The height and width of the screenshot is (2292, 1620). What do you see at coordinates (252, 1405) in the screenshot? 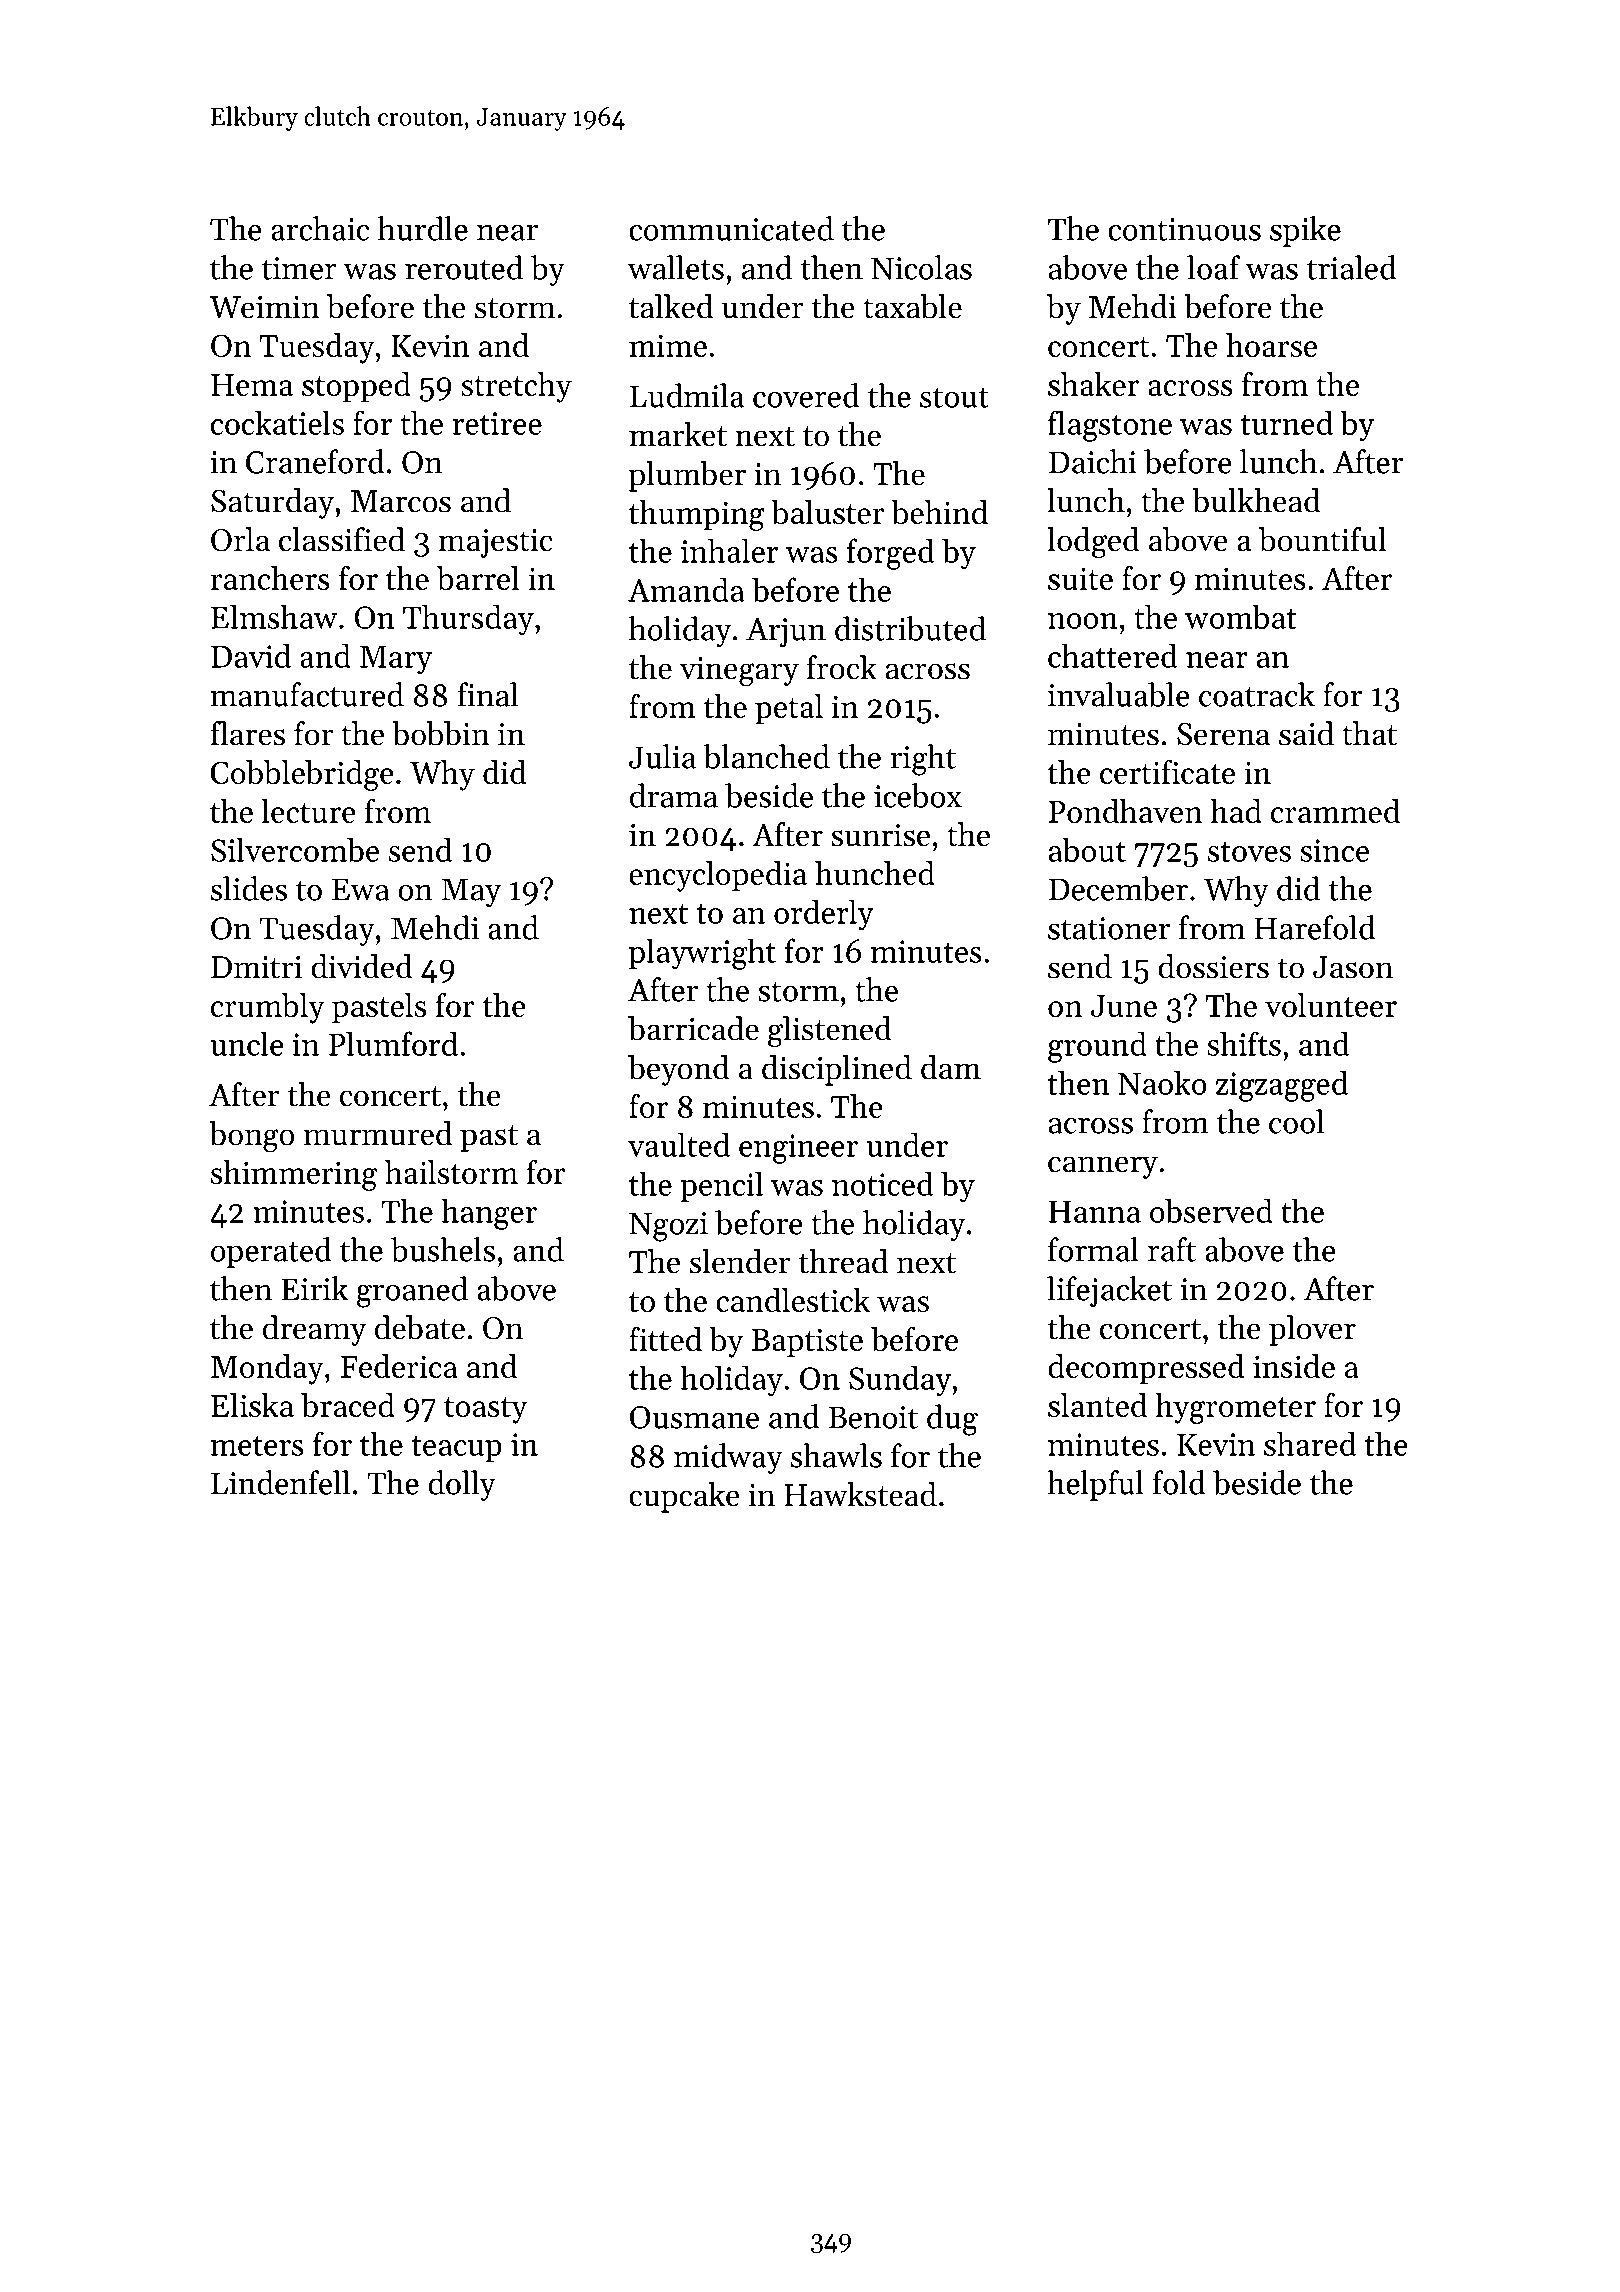
I see `Eliska` at bounding box center [252, 1405].
